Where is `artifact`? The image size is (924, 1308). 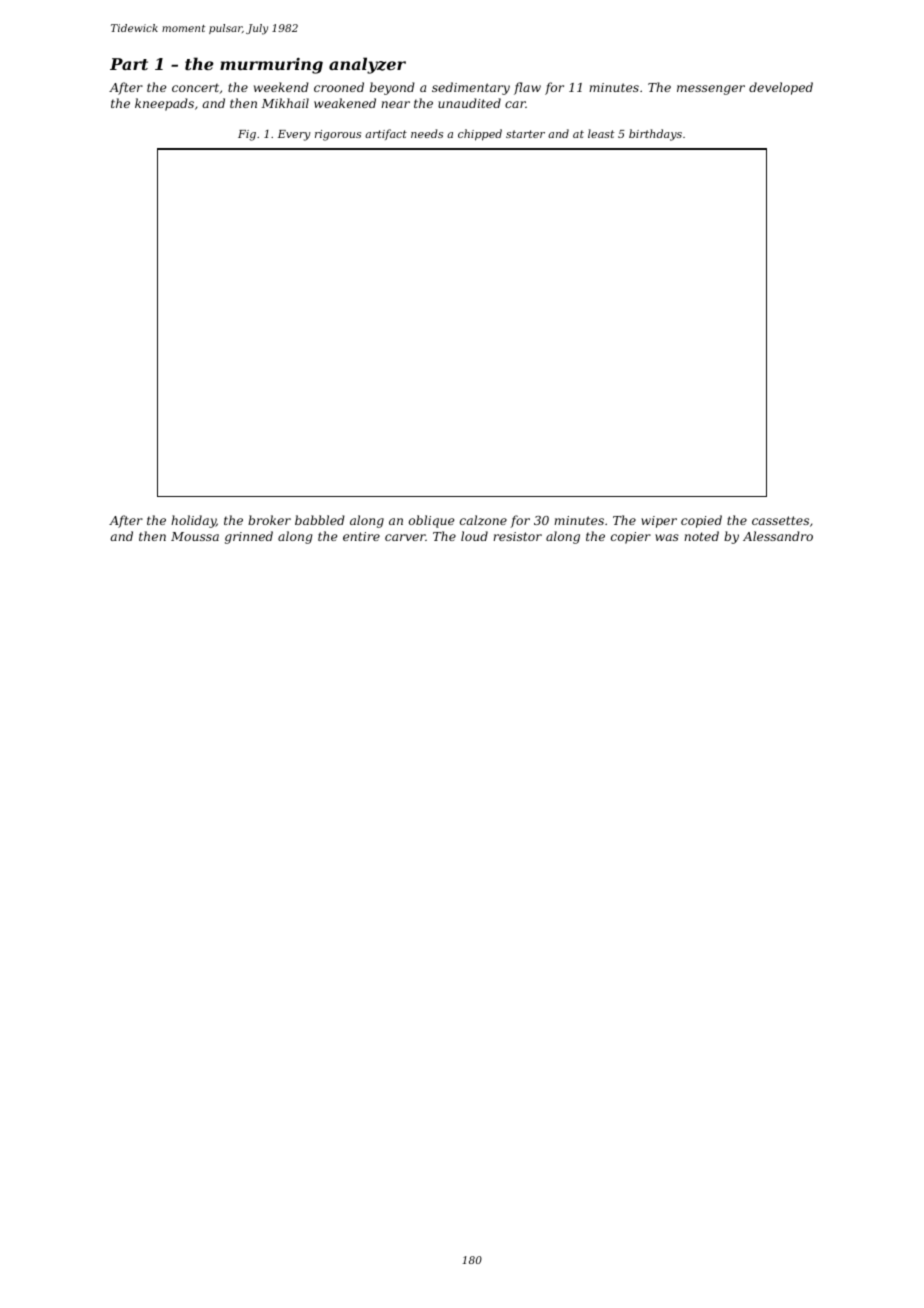
artifact is located at coordinates (386, 134).
